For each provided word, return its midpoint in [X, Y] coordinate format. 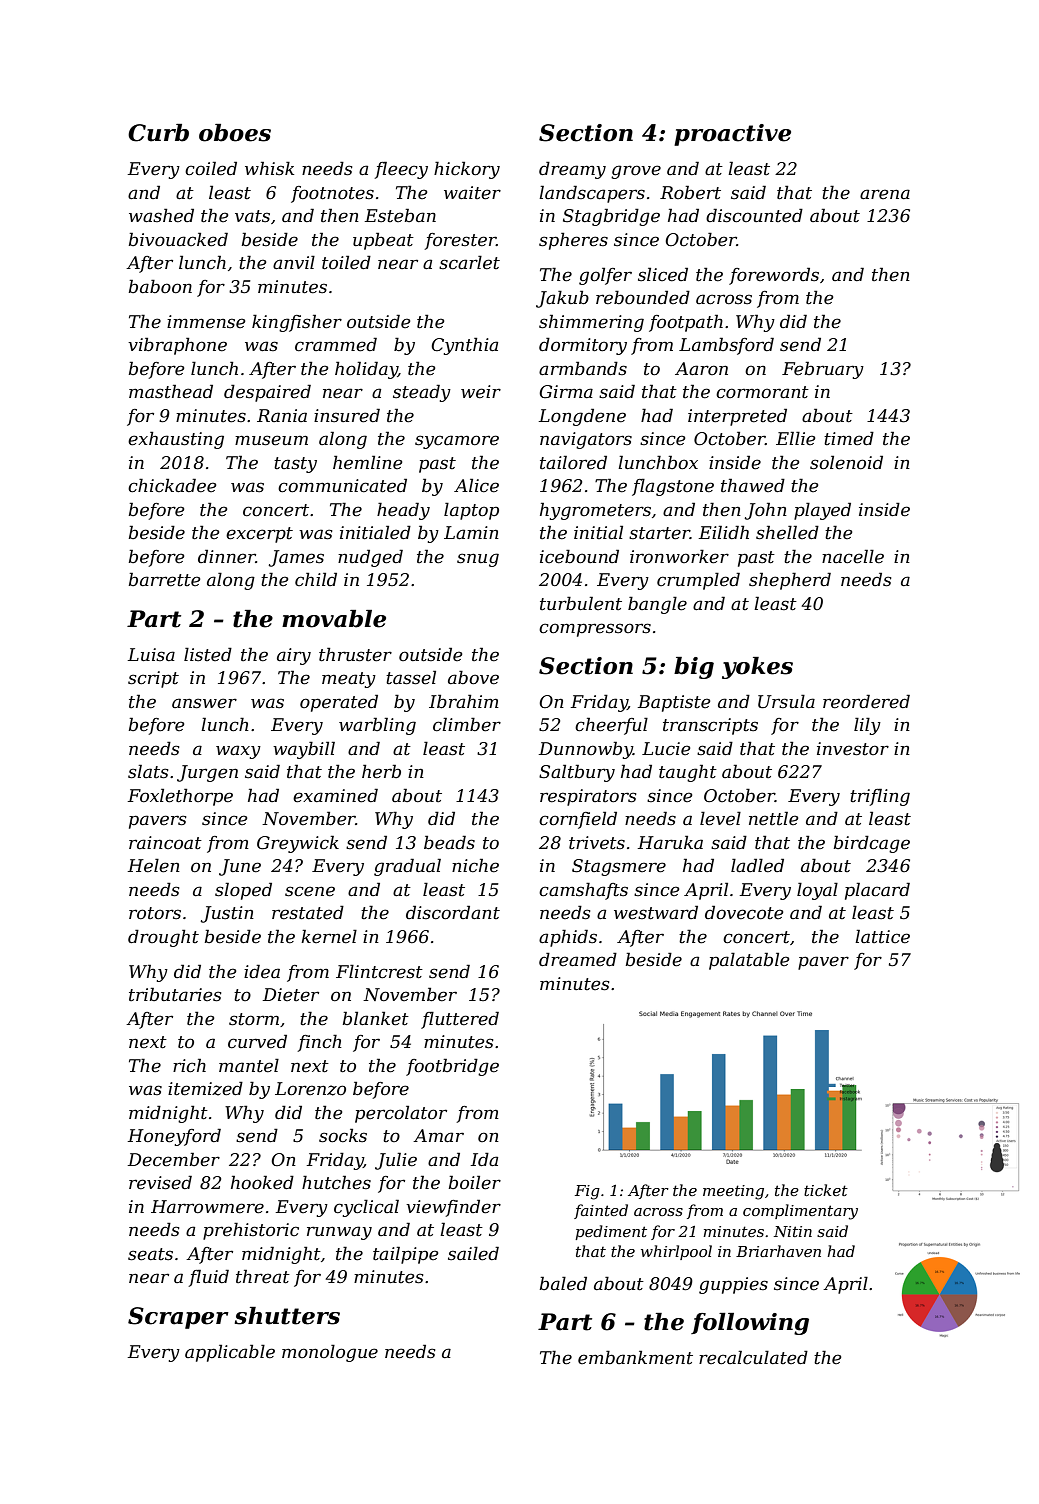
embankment [635, 1357]
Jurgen [207, 773]
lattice [882, 936]
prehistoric [251, 1231]
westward [656, 912]
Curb [158, 133]
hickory [467, 170]
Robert [690, 192]
